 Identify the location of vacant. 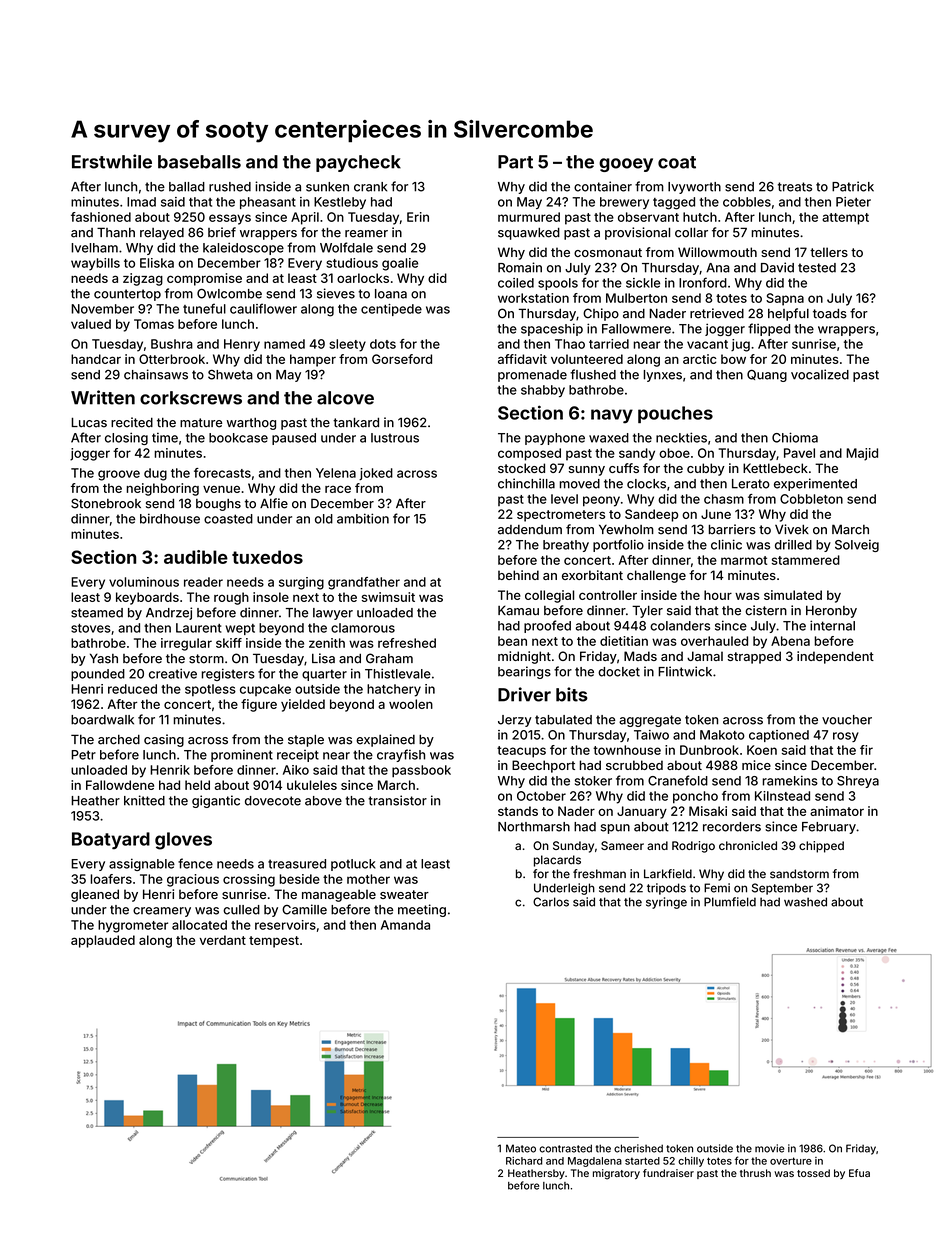
(707, 344).
